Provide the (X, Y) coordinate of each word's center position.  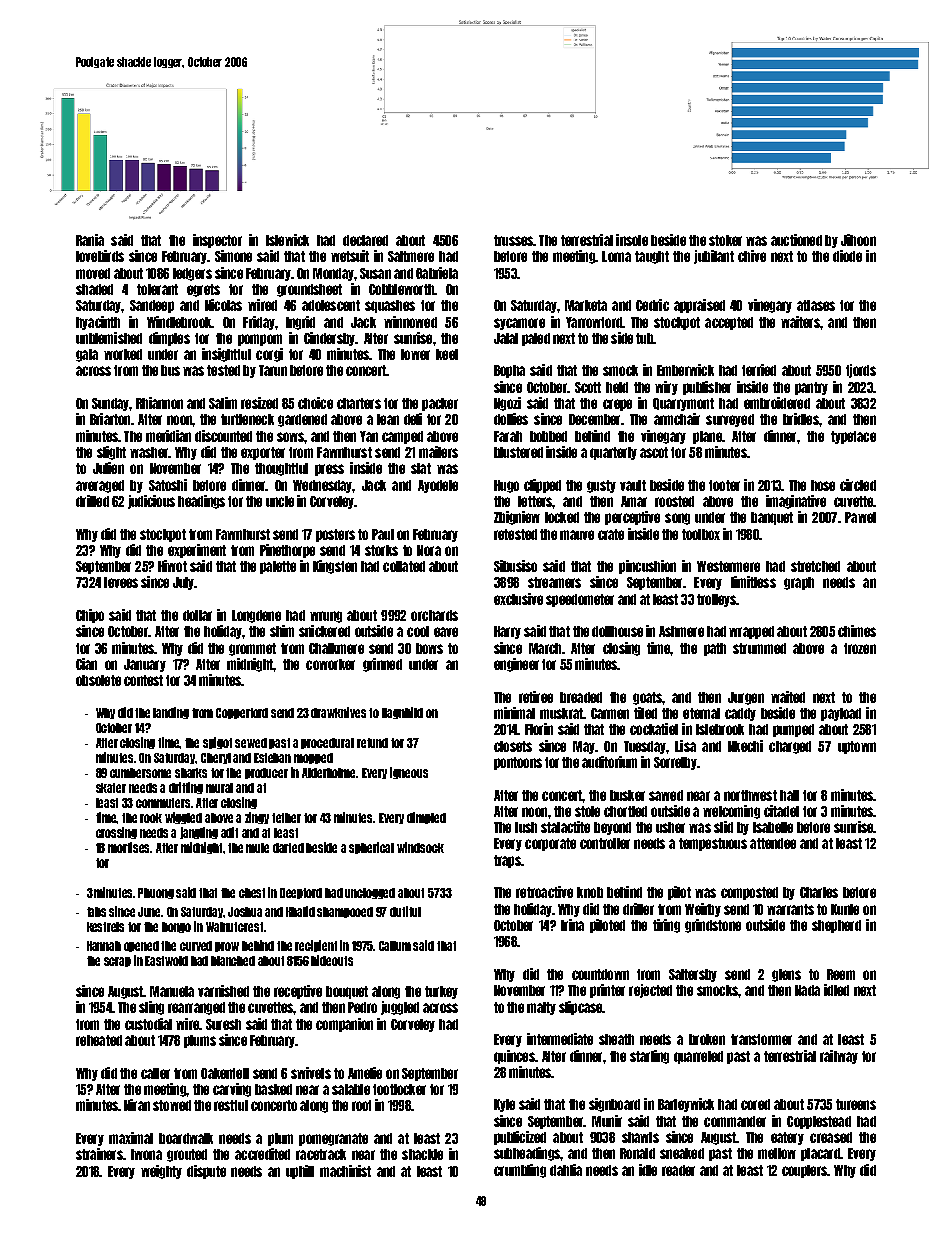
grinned (382, 665)
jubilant (714, 257)
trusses (513, 240)
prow (227, 947)
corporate (550, 844)
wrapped (751, 632)
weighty (161, 1172)
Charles (819, 892)
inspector (217, 241)
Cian (86, 664)
